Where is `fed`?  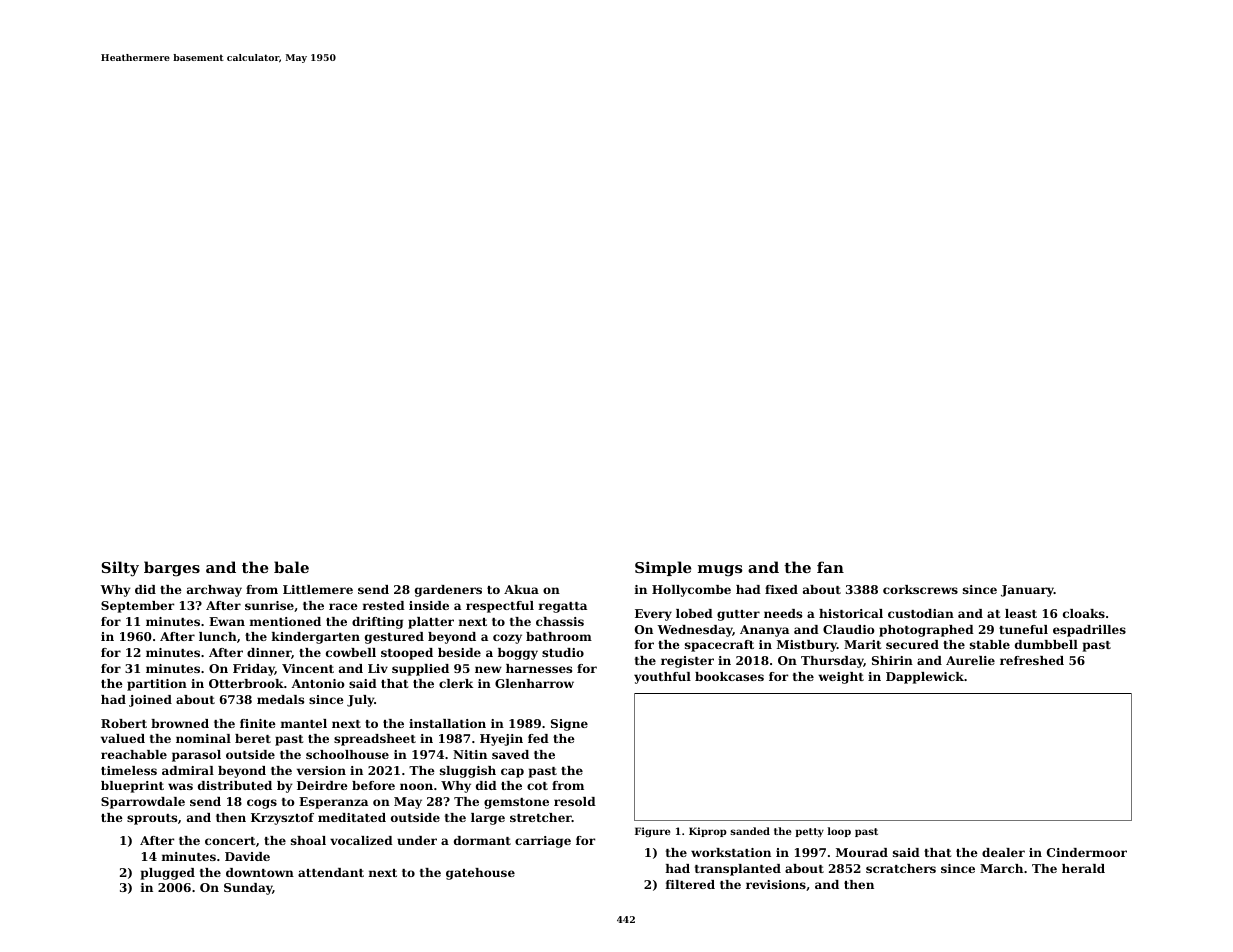
fed is located at coordinates (538, 738).
